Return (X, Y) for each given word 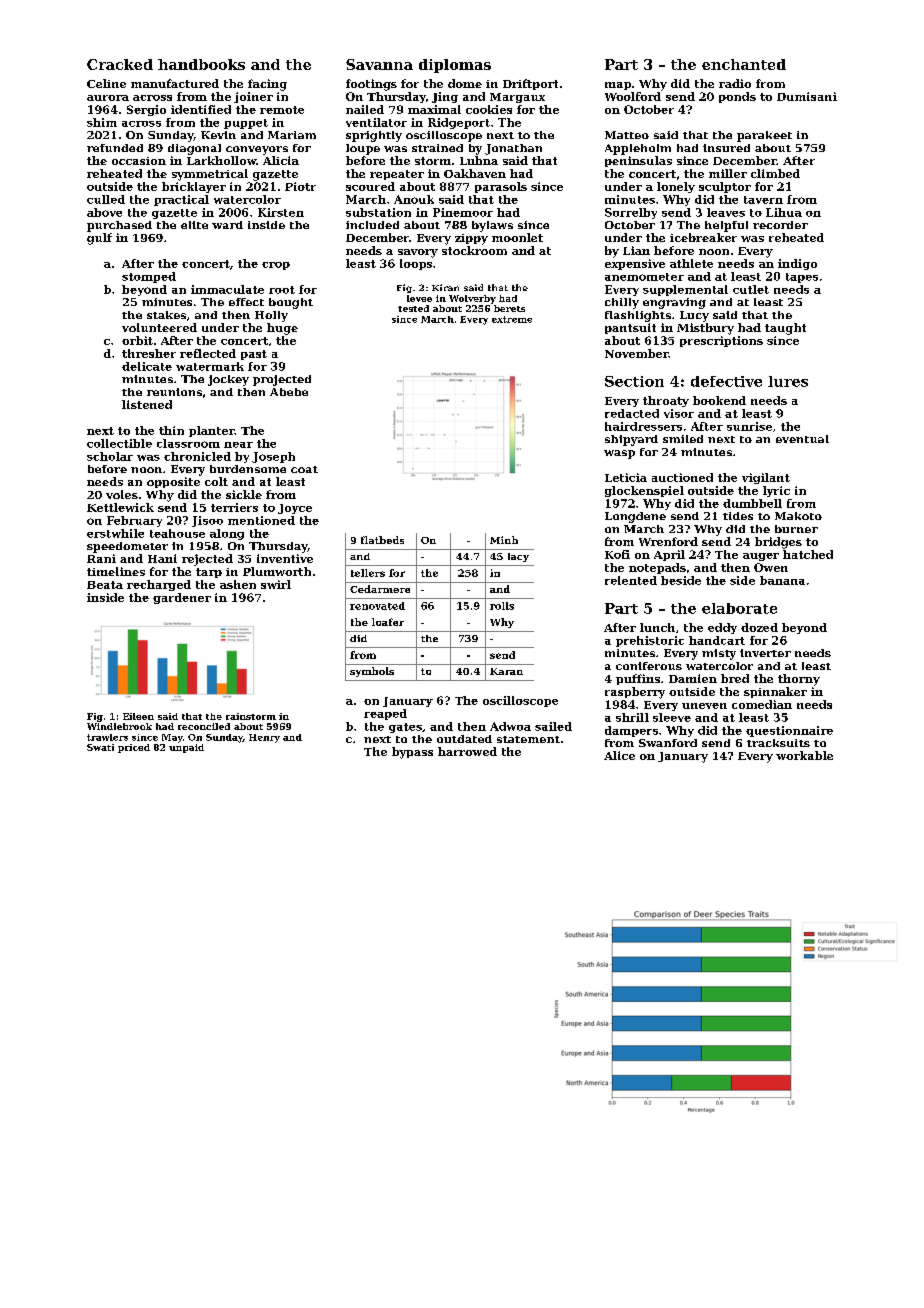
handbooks (201, 64)
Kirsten (281, 212)
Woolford (633, 96)
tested (413, 308)
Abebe (289, 392)
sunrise (749, 426)
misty (719, 654)
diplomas (455, 66)
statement (528, 739)
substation (378, 212)
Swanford (668, 743)
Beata (105, 585)
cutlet (751, 289)
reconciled (204, 726)
